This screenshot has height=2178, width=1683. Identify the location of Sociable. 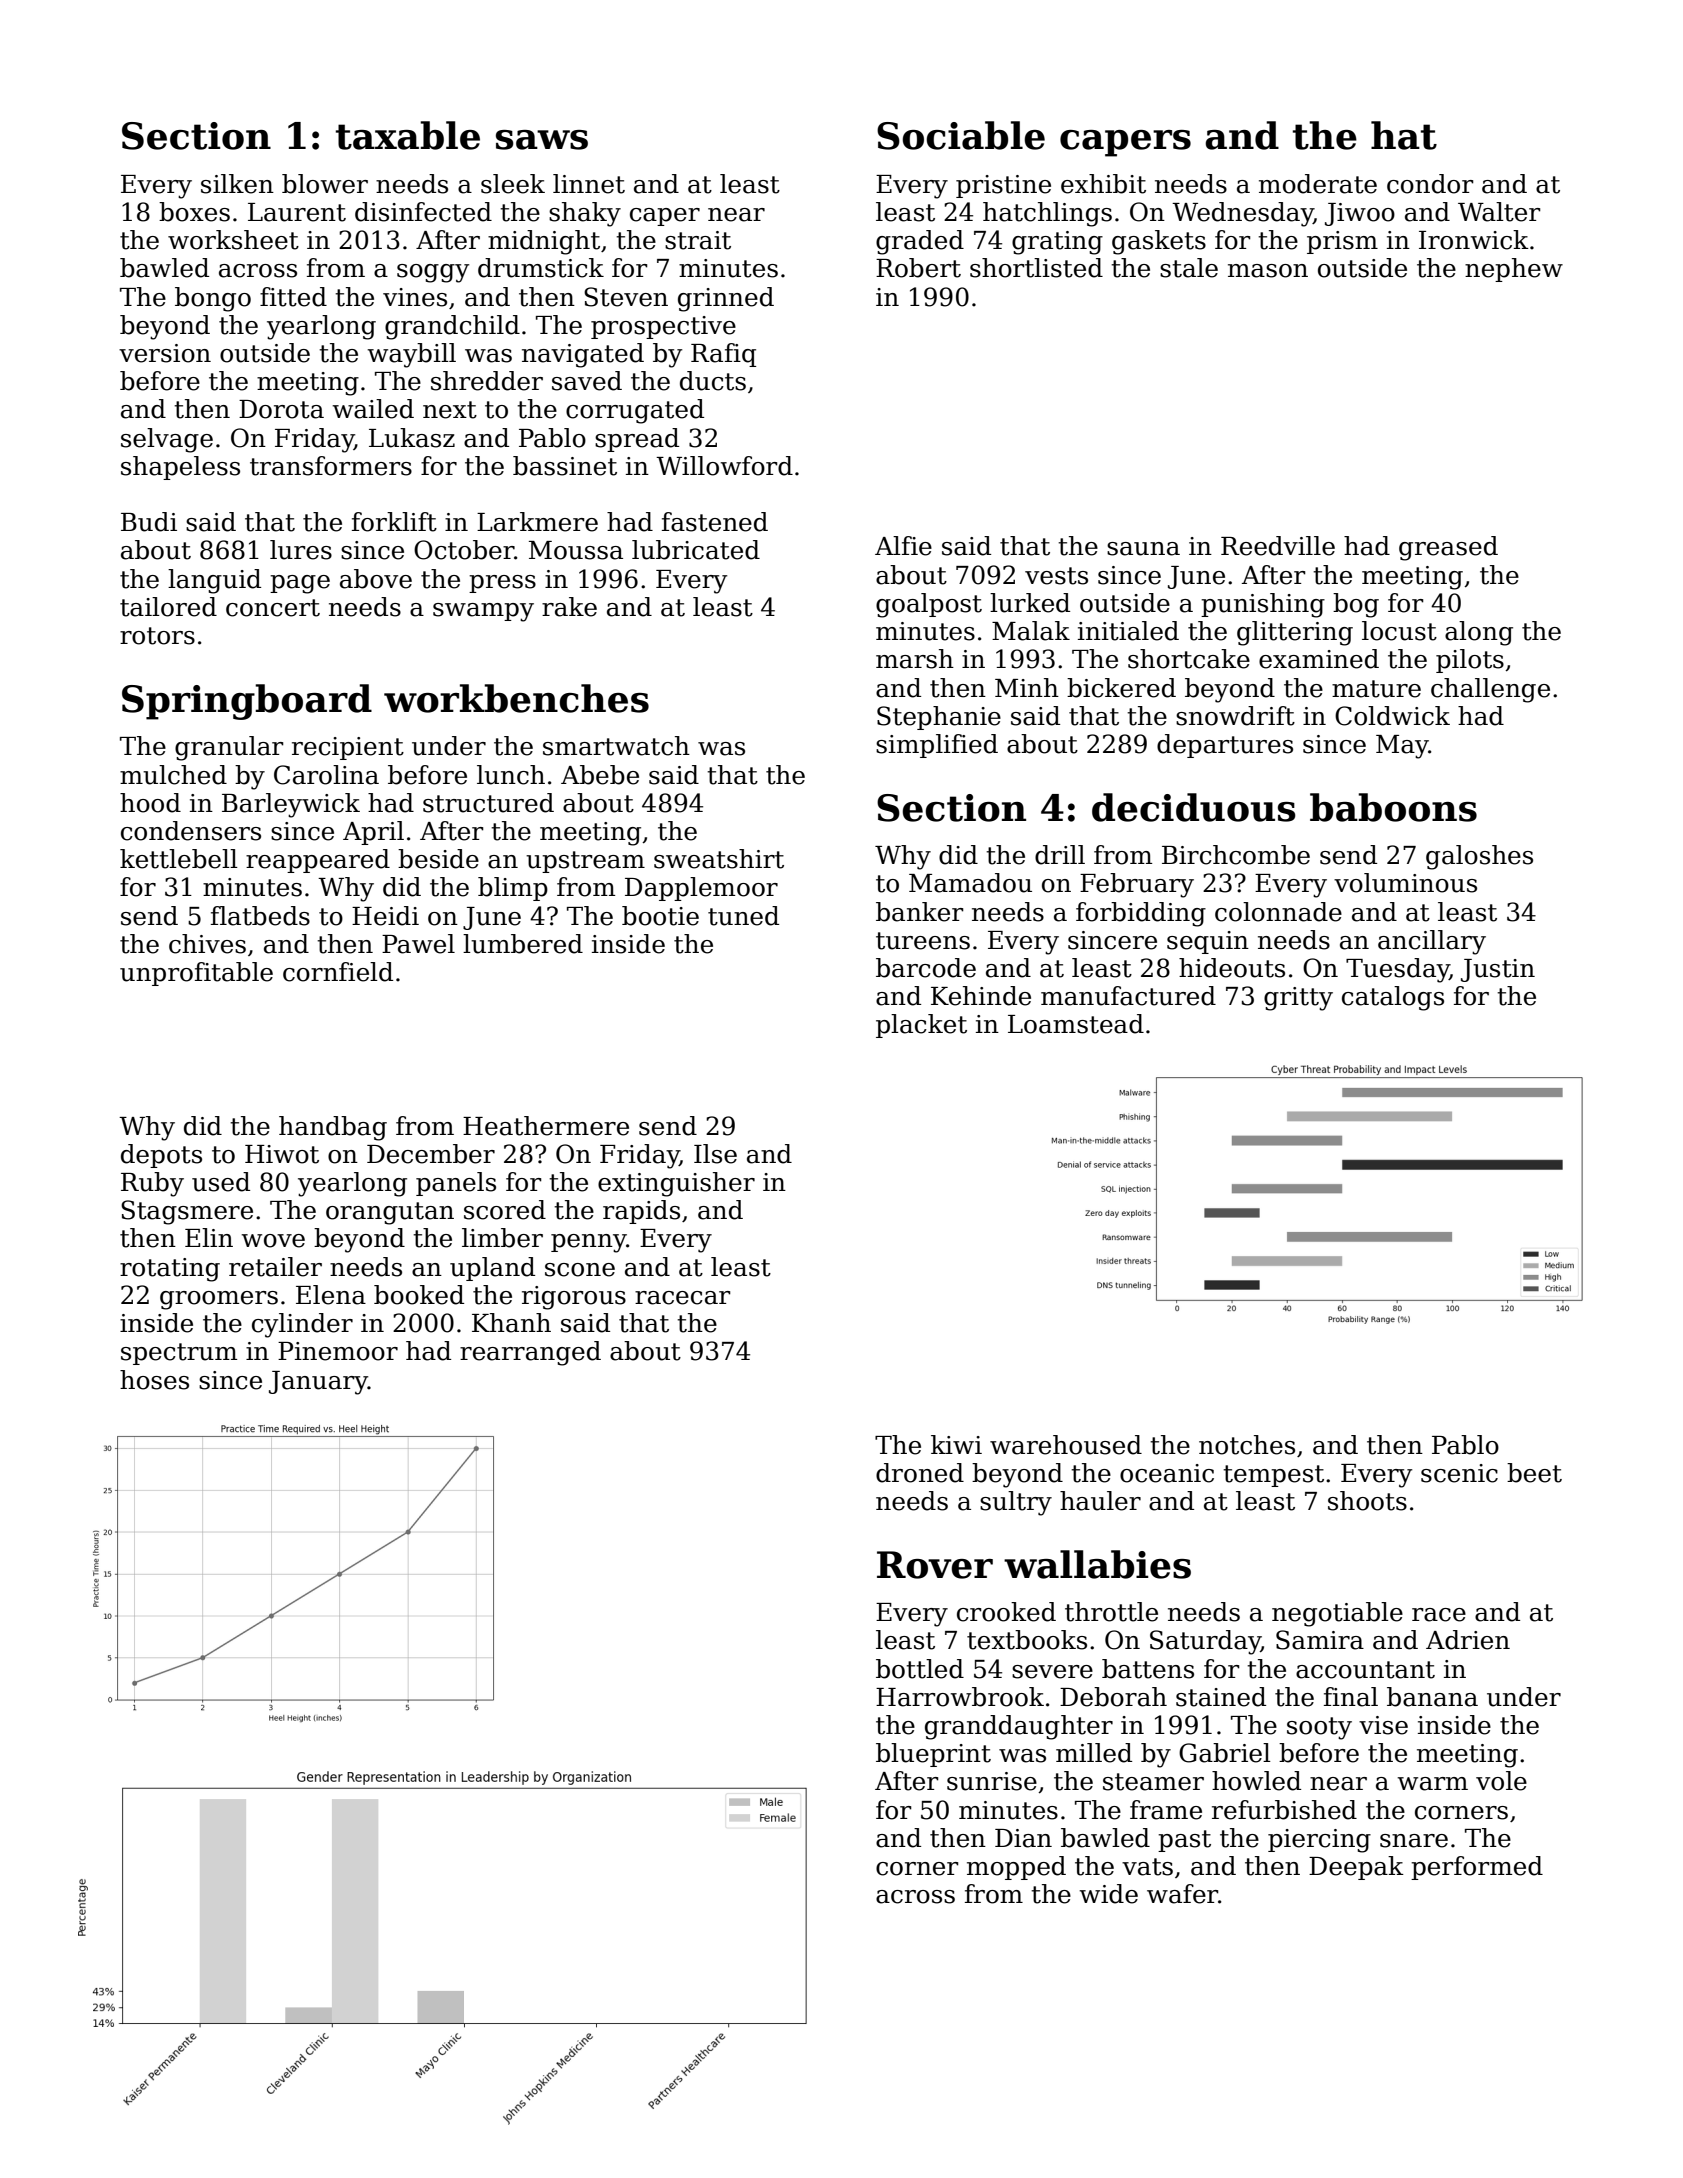
(961, 135).
